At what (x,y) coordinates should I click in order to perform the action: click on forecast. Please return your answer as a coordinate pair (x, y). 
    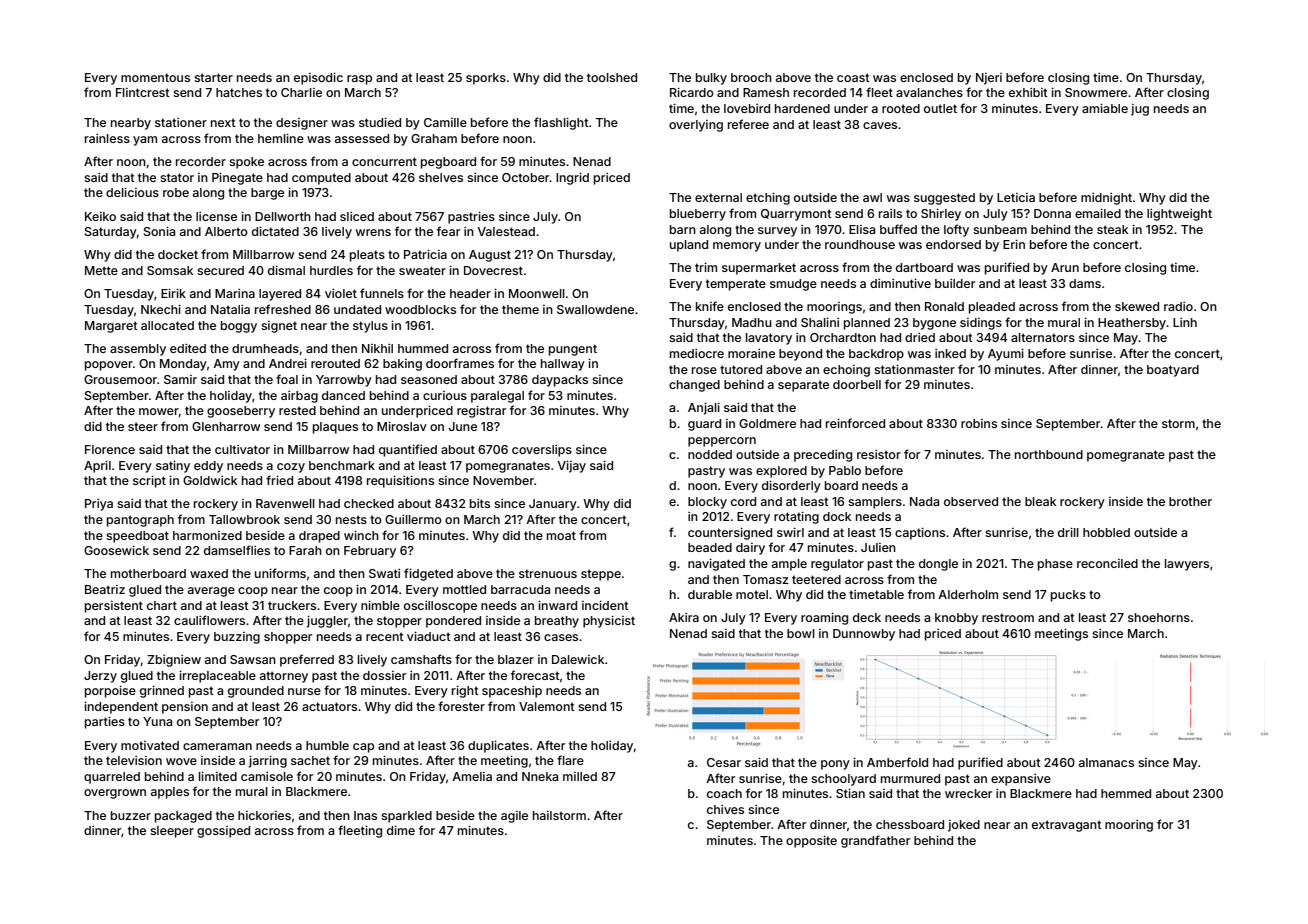
    Looking at the image, I should click on (535, 675).
